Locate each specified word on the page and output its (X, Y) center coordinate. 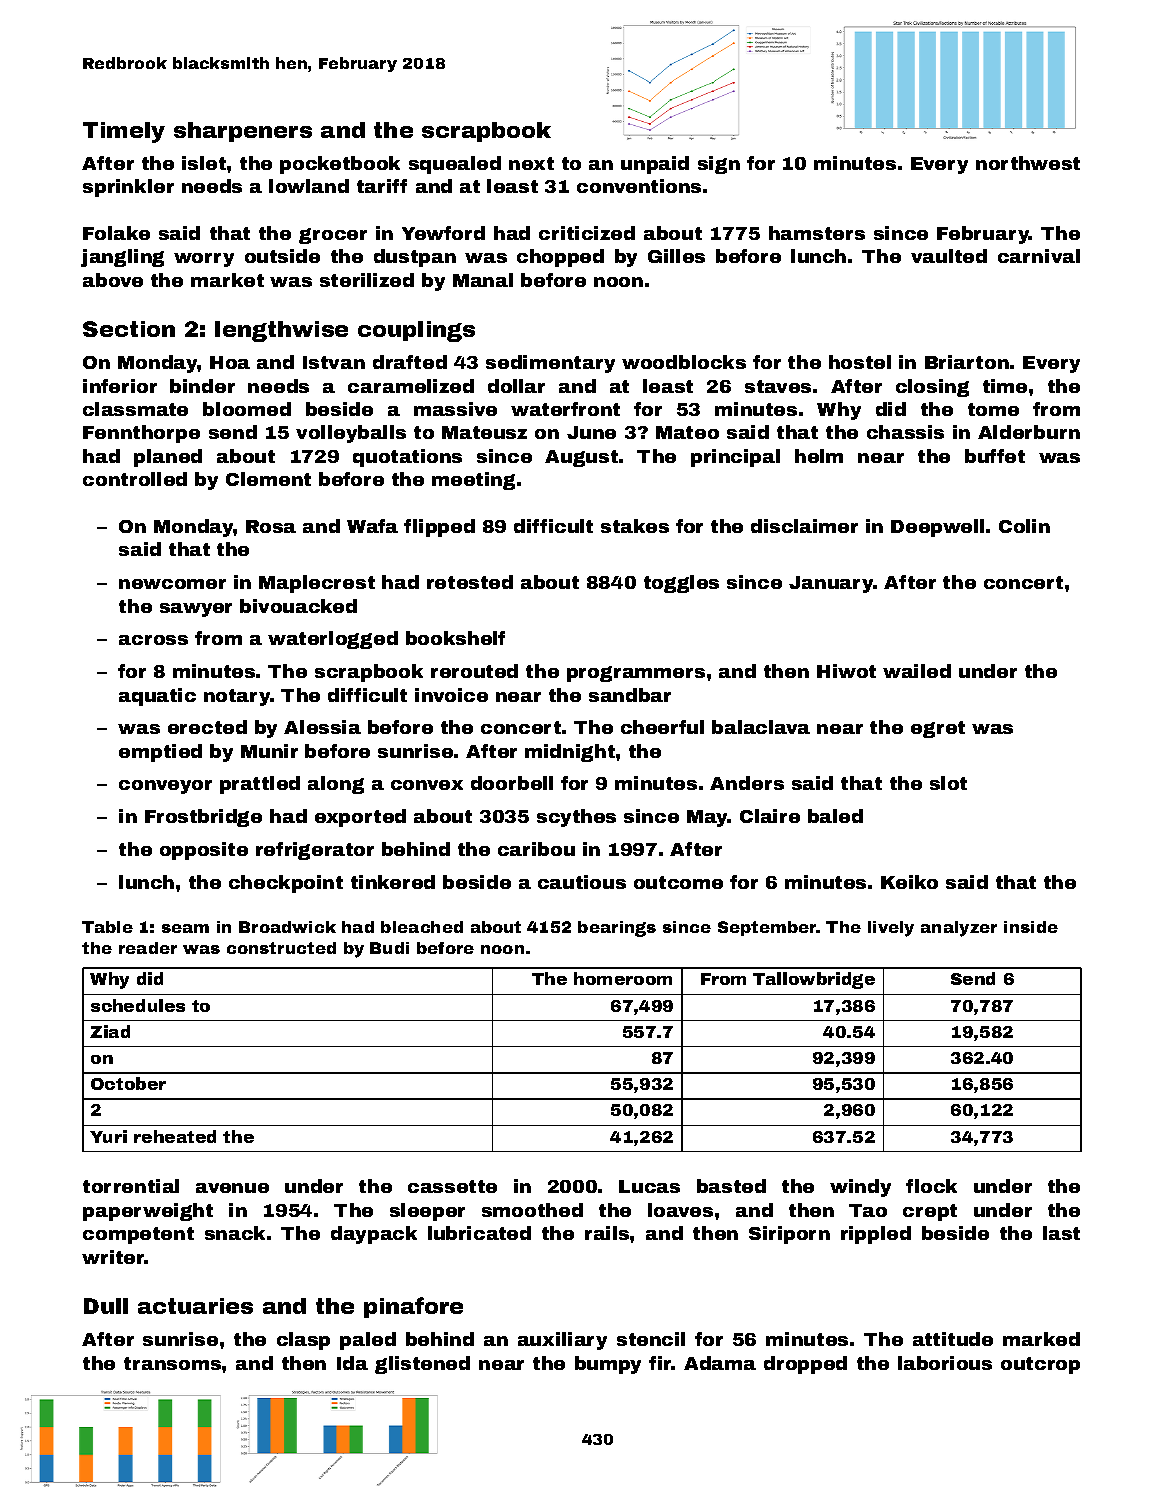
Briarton (967, 362)
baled (835, 816)
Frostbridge (203, 818)
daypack (374, 1235)
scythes (576, 818)
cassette (452, 1186)
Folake (116, 233)
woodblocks (684, 362)
